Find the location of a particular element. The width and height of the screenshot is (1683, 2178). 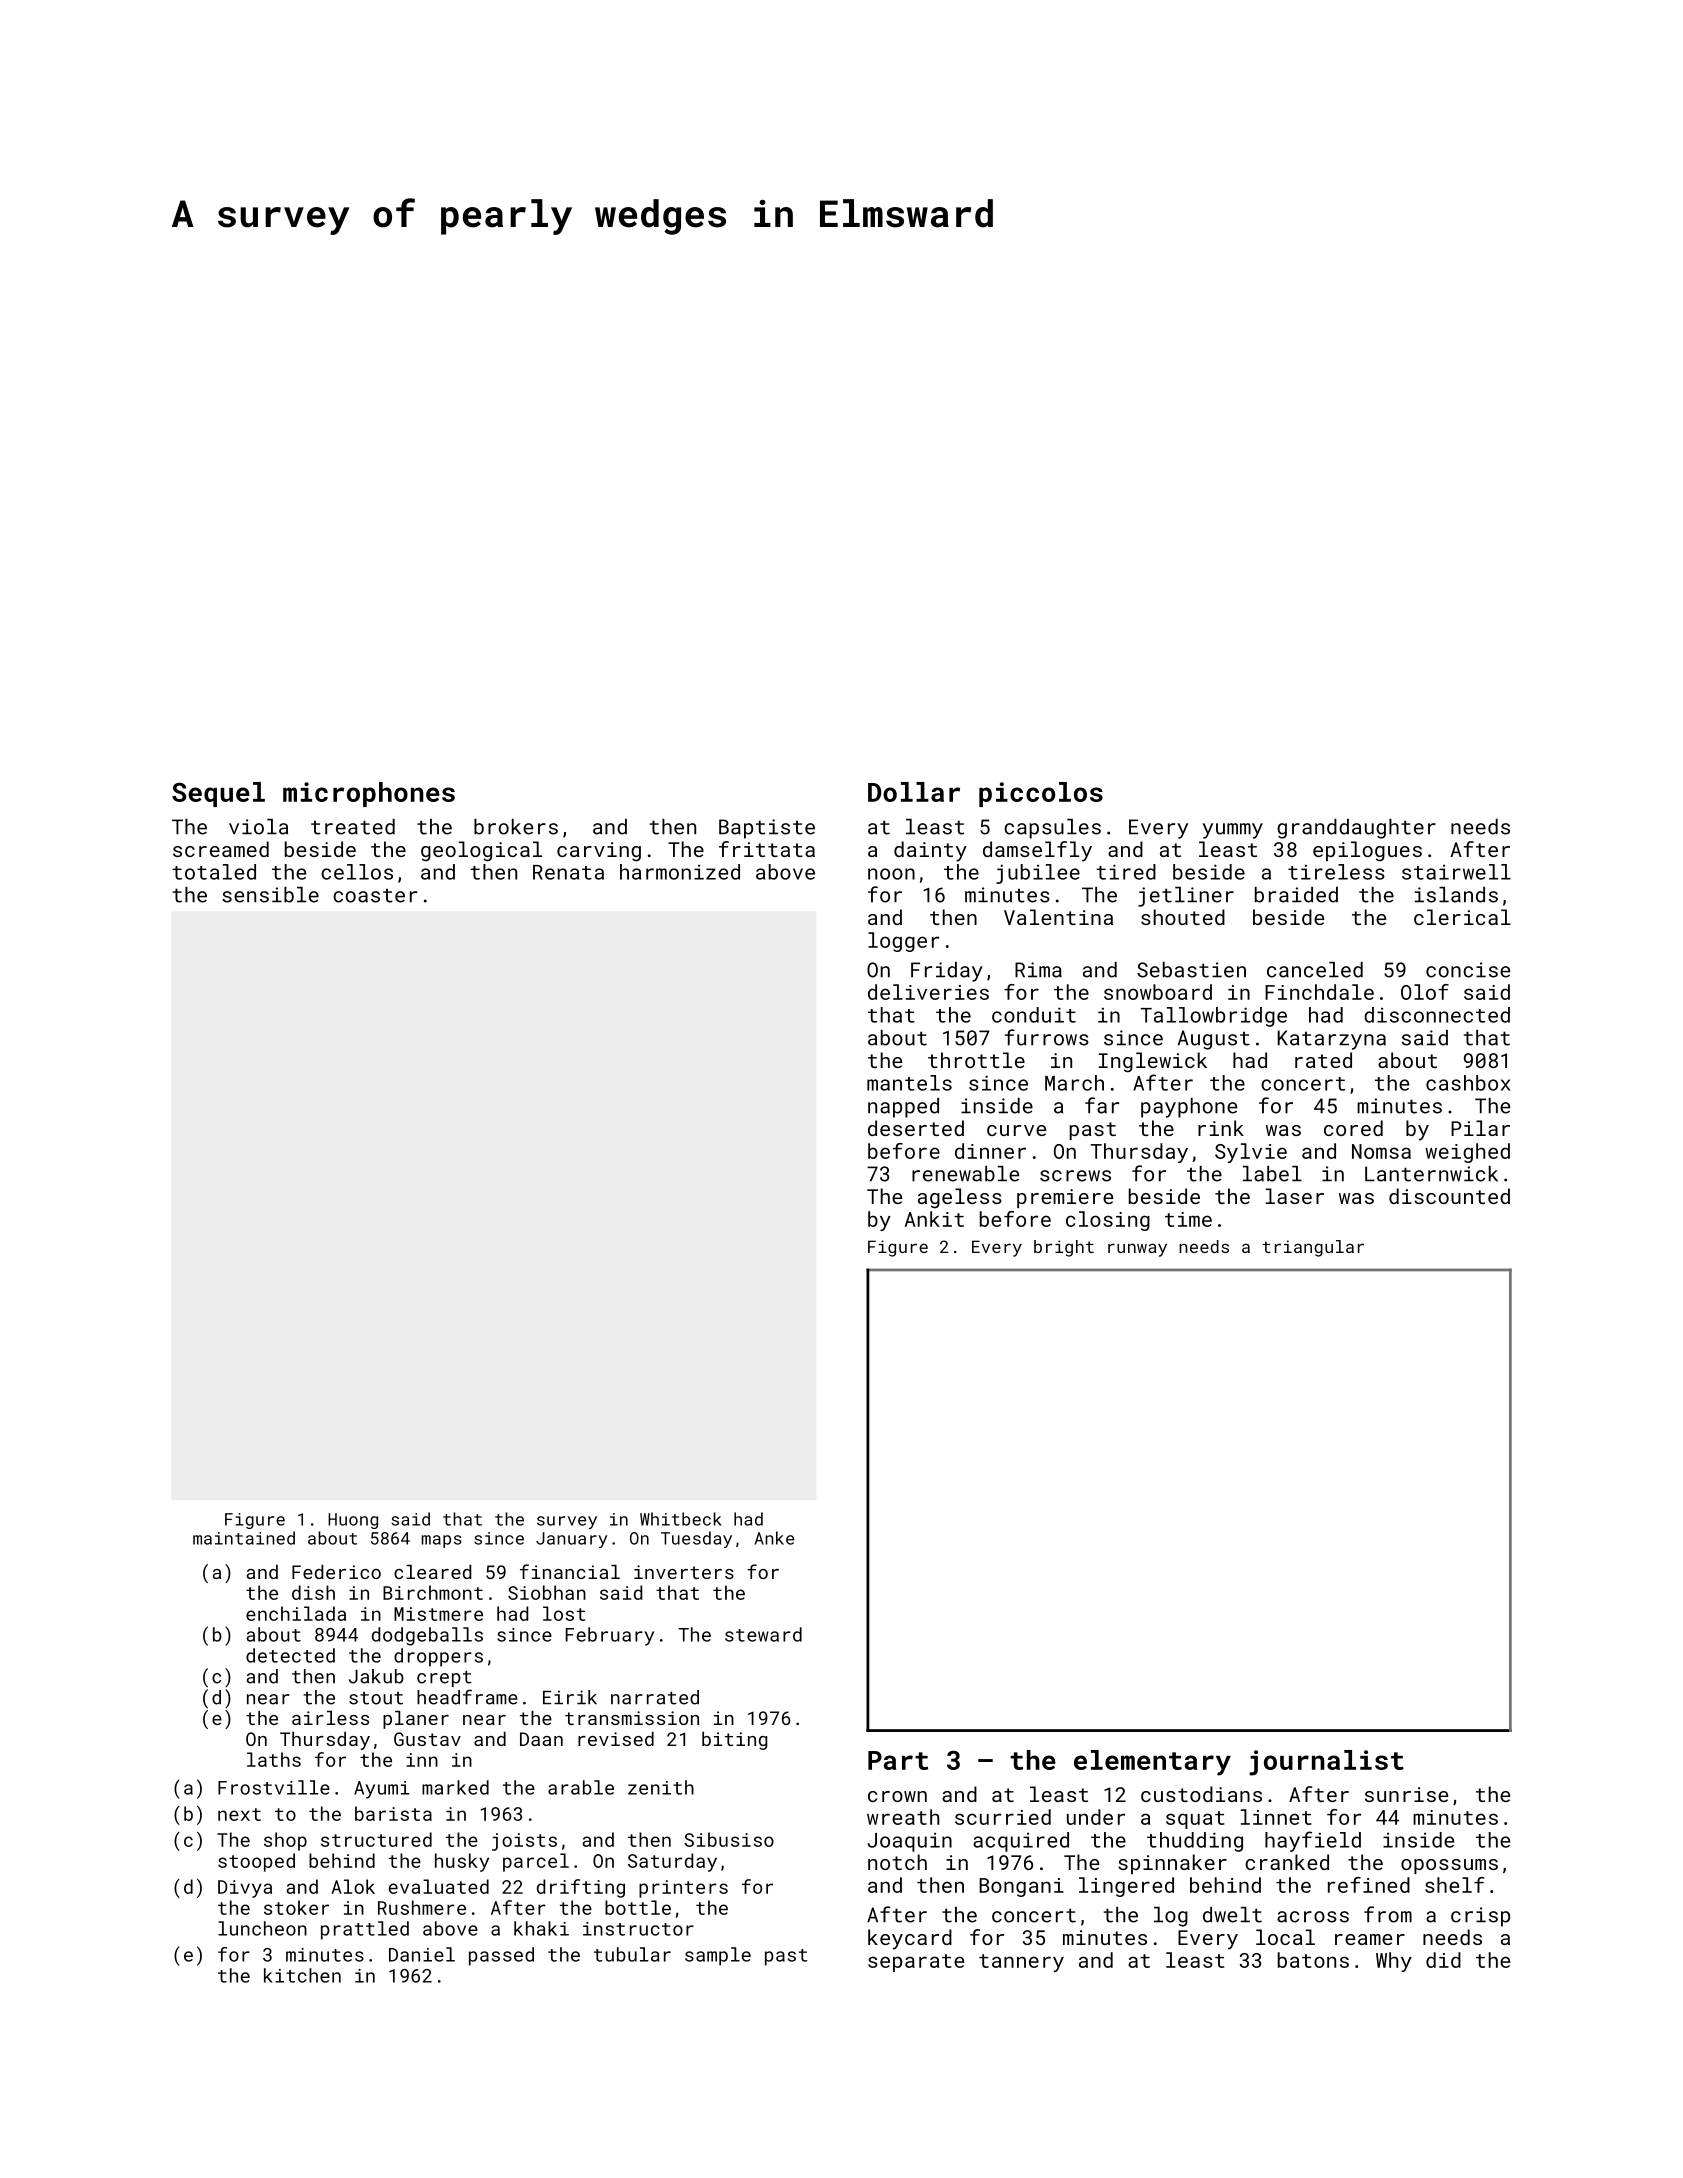

triangular is located at coordinates (1313, 1248).
